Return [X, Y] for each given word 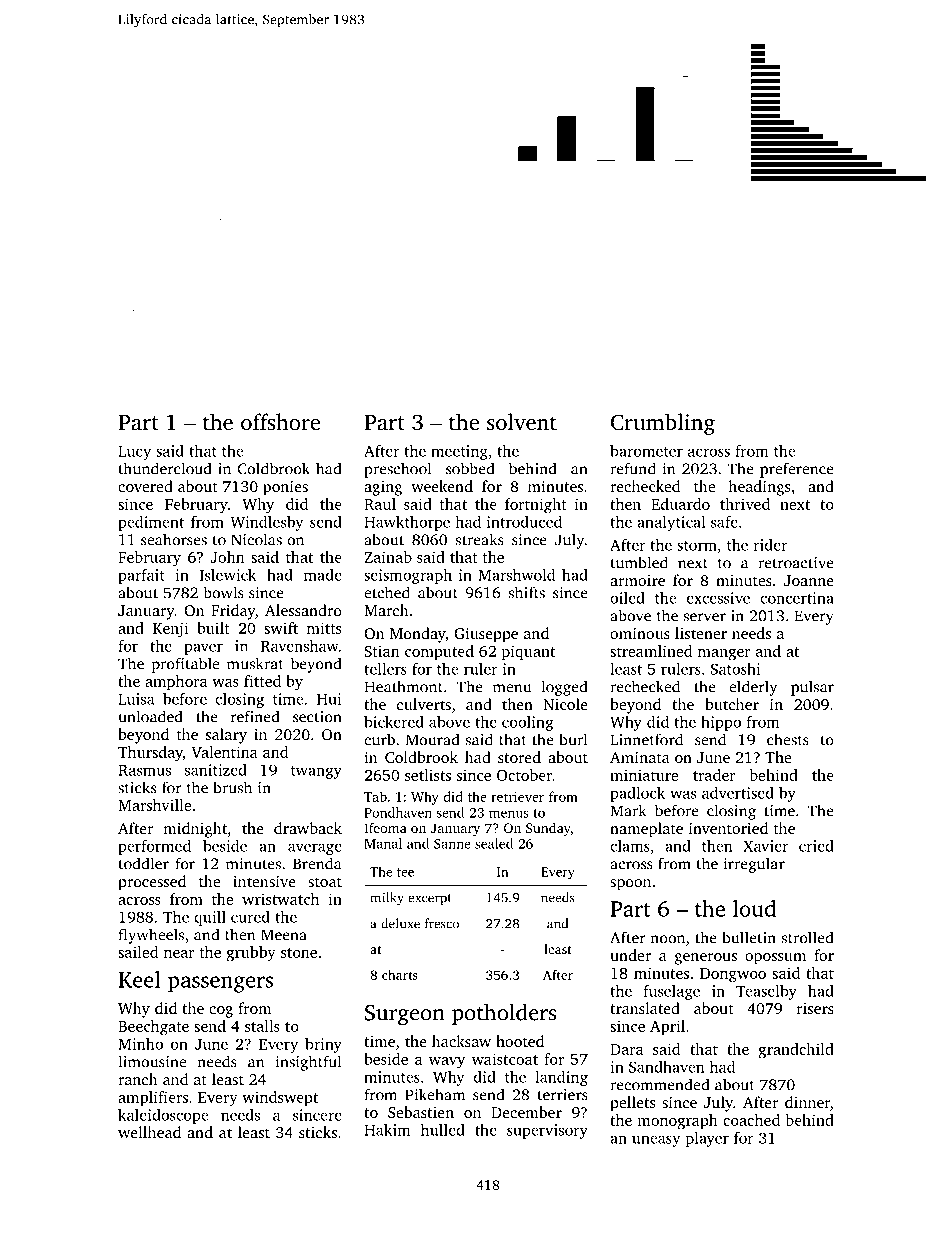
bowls [223, 592]
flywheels [151, 936]
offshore [280, 421]
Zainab [388, 557]
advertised [738, 793]
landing [561, 1078]
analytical [671, 523]
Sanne [452, 844]
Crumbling [663, 424]
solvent [522, 422]
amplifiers [153, 1098]
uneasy [656, 1141]
